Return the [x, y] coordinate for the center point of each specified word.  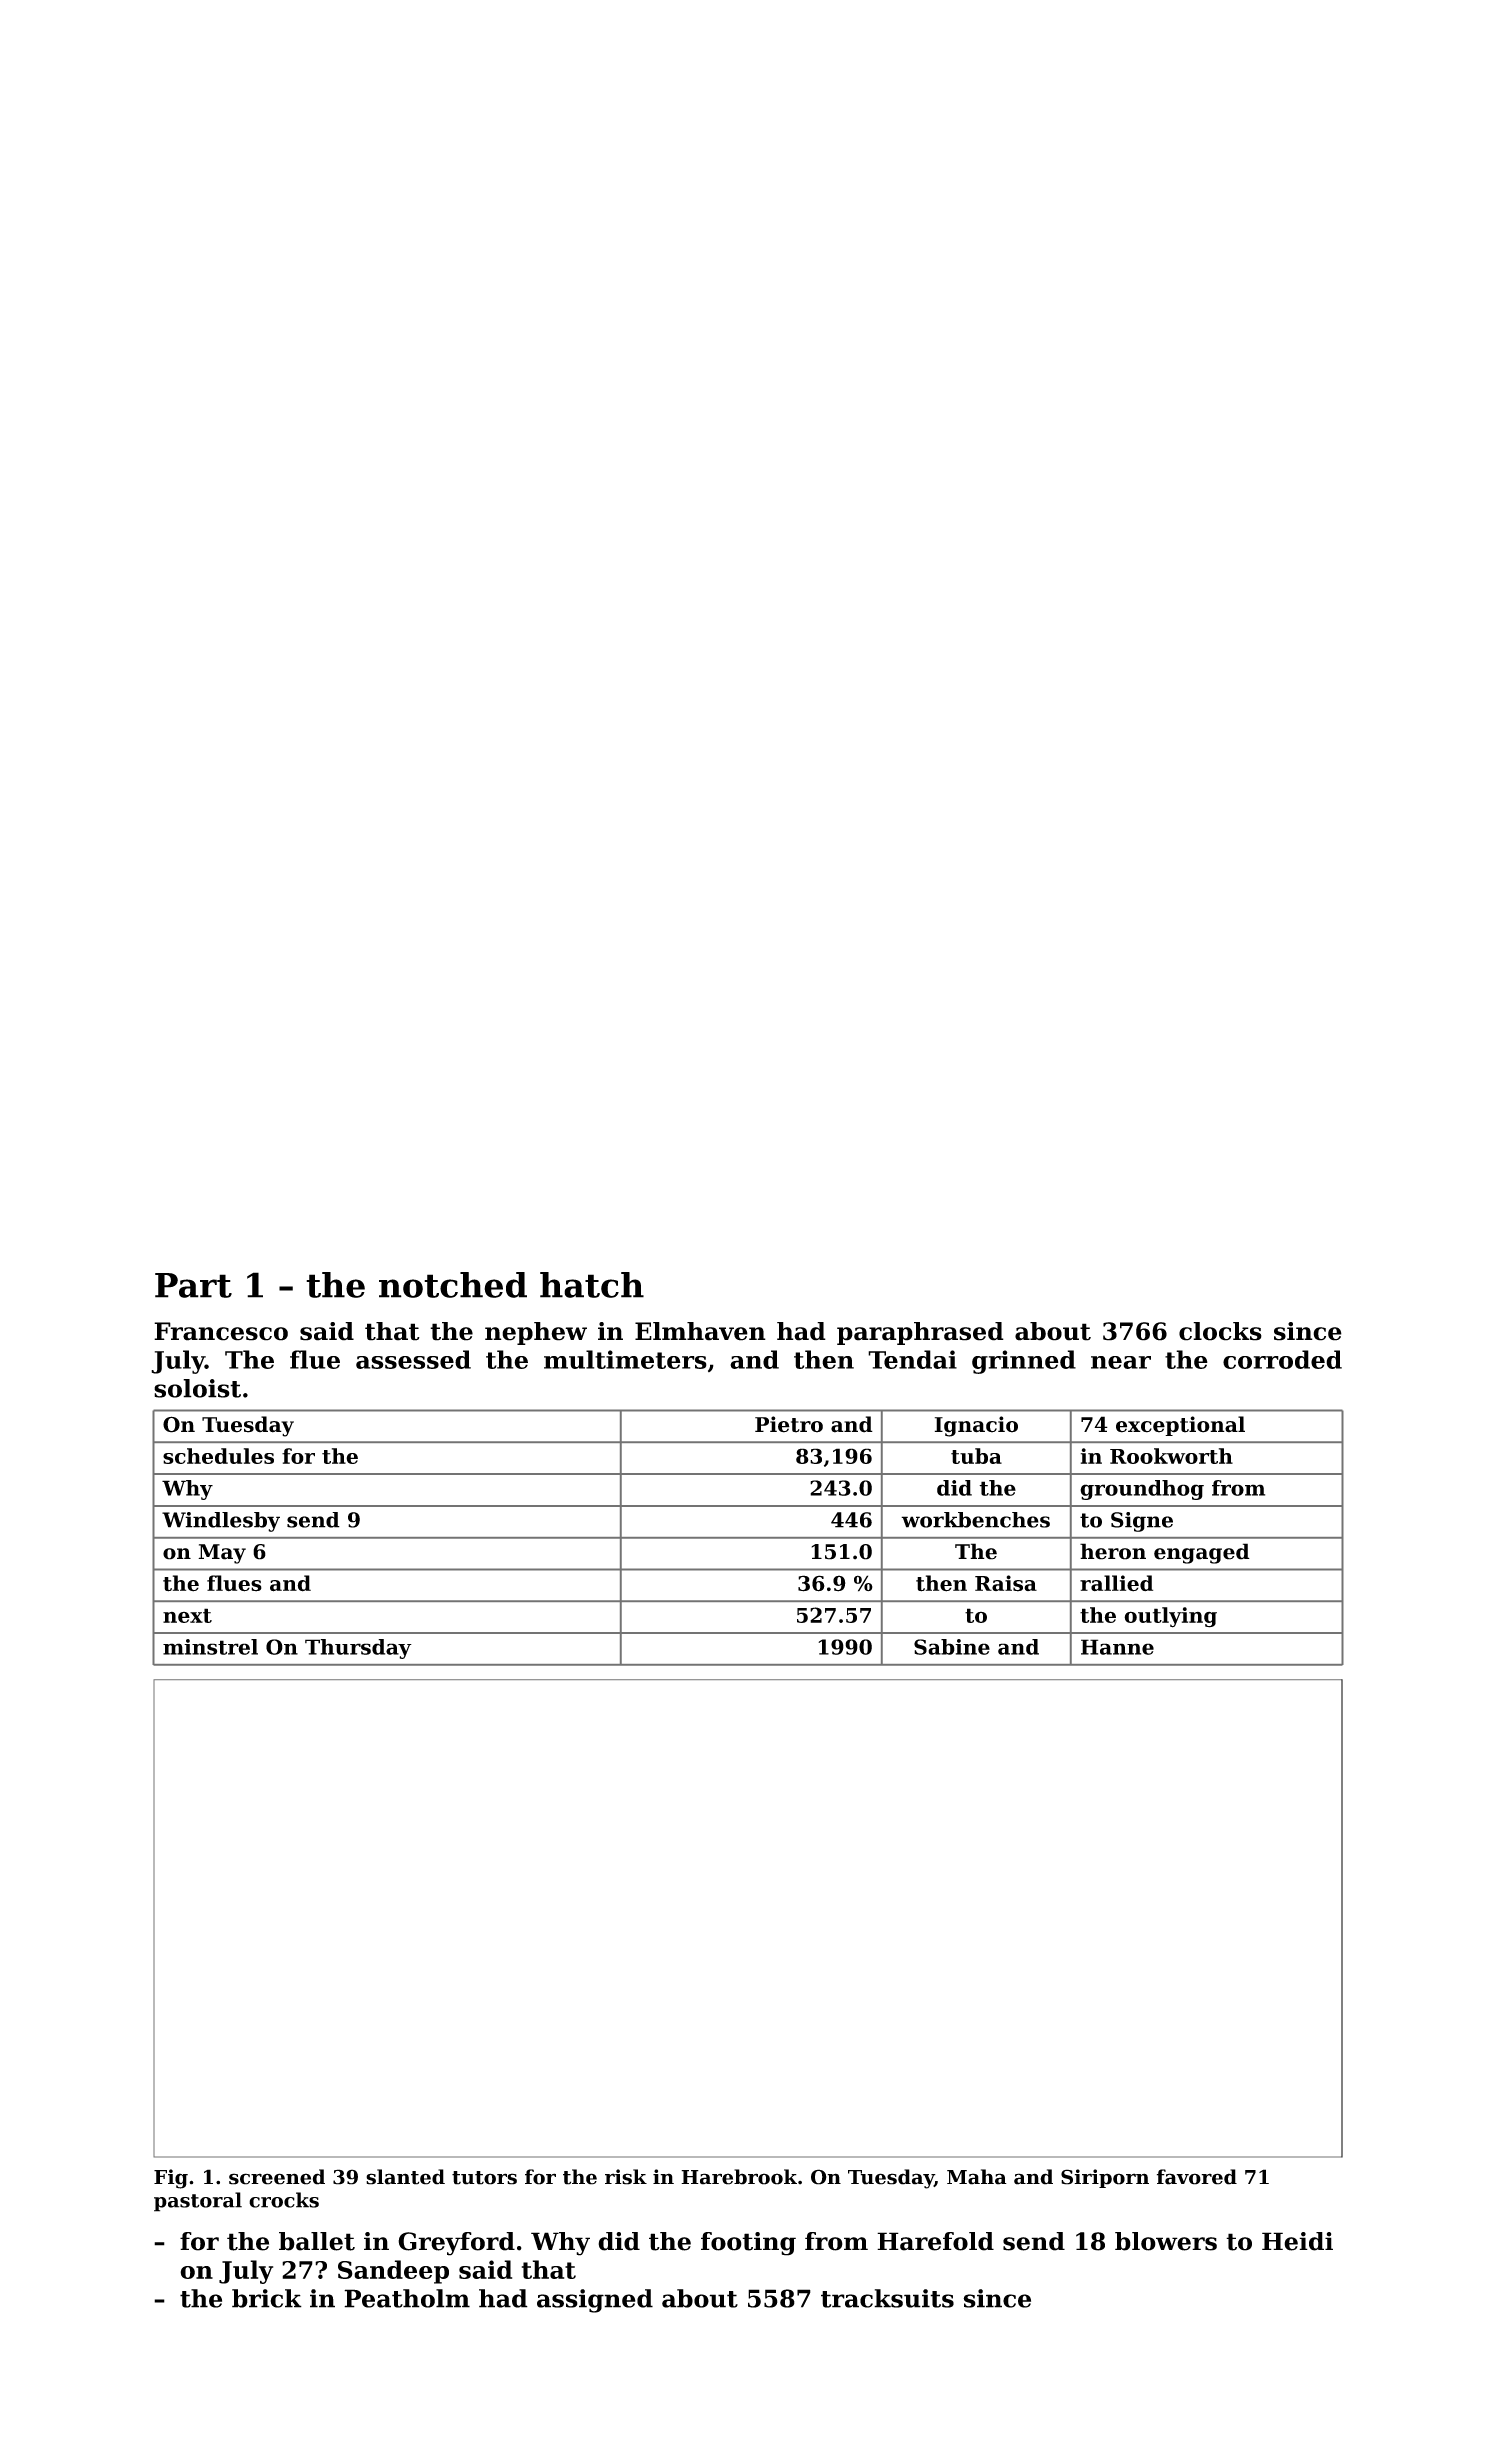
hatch [592, 1285]
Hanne [1117, 1647]
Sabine [952, 1647]
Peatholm [407, 2298]
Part [193, 1285]
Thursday [358, 1649]
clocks [1220, 1331]
